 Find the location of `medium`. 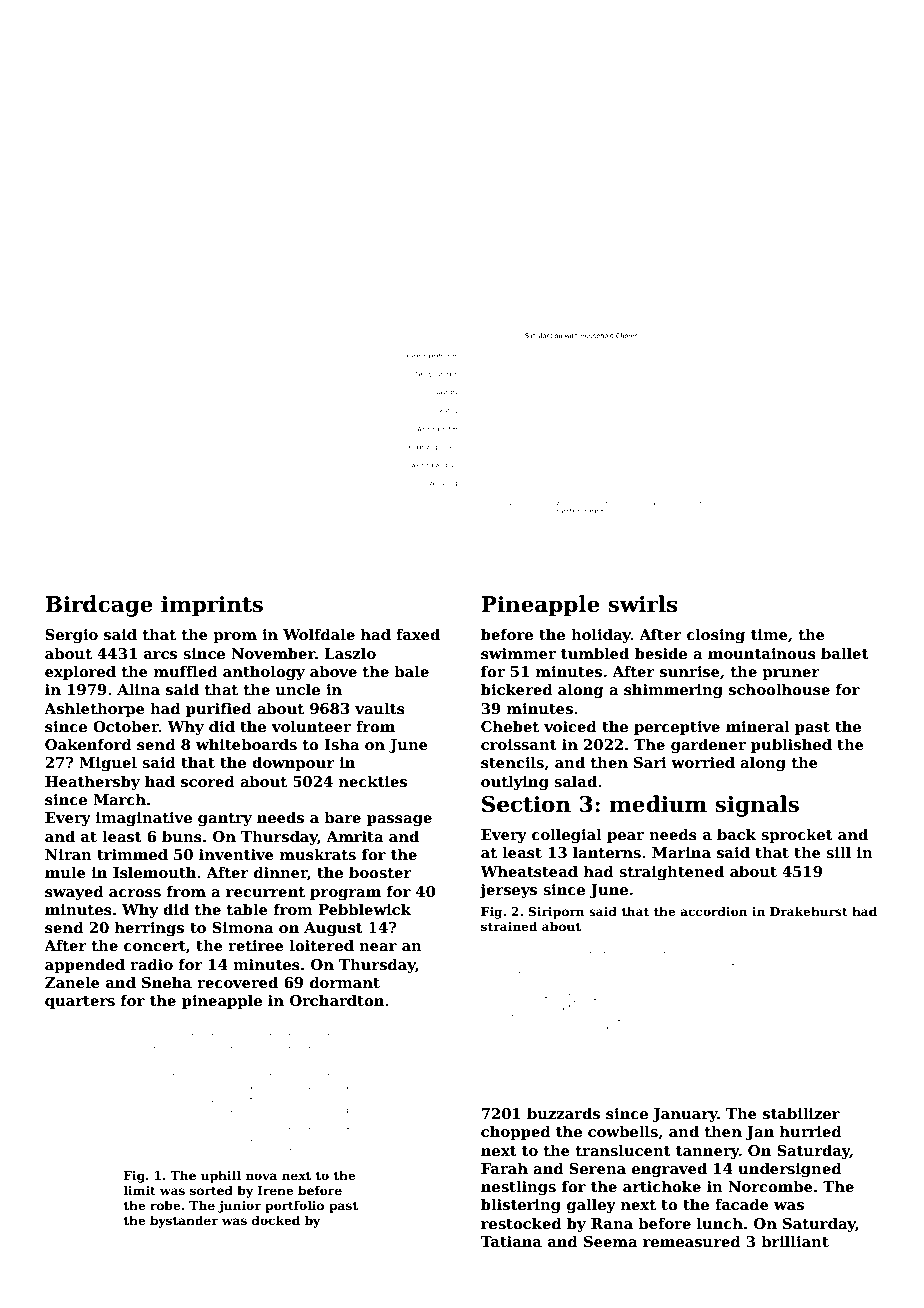

medium is located at coordinates (658, 804).
